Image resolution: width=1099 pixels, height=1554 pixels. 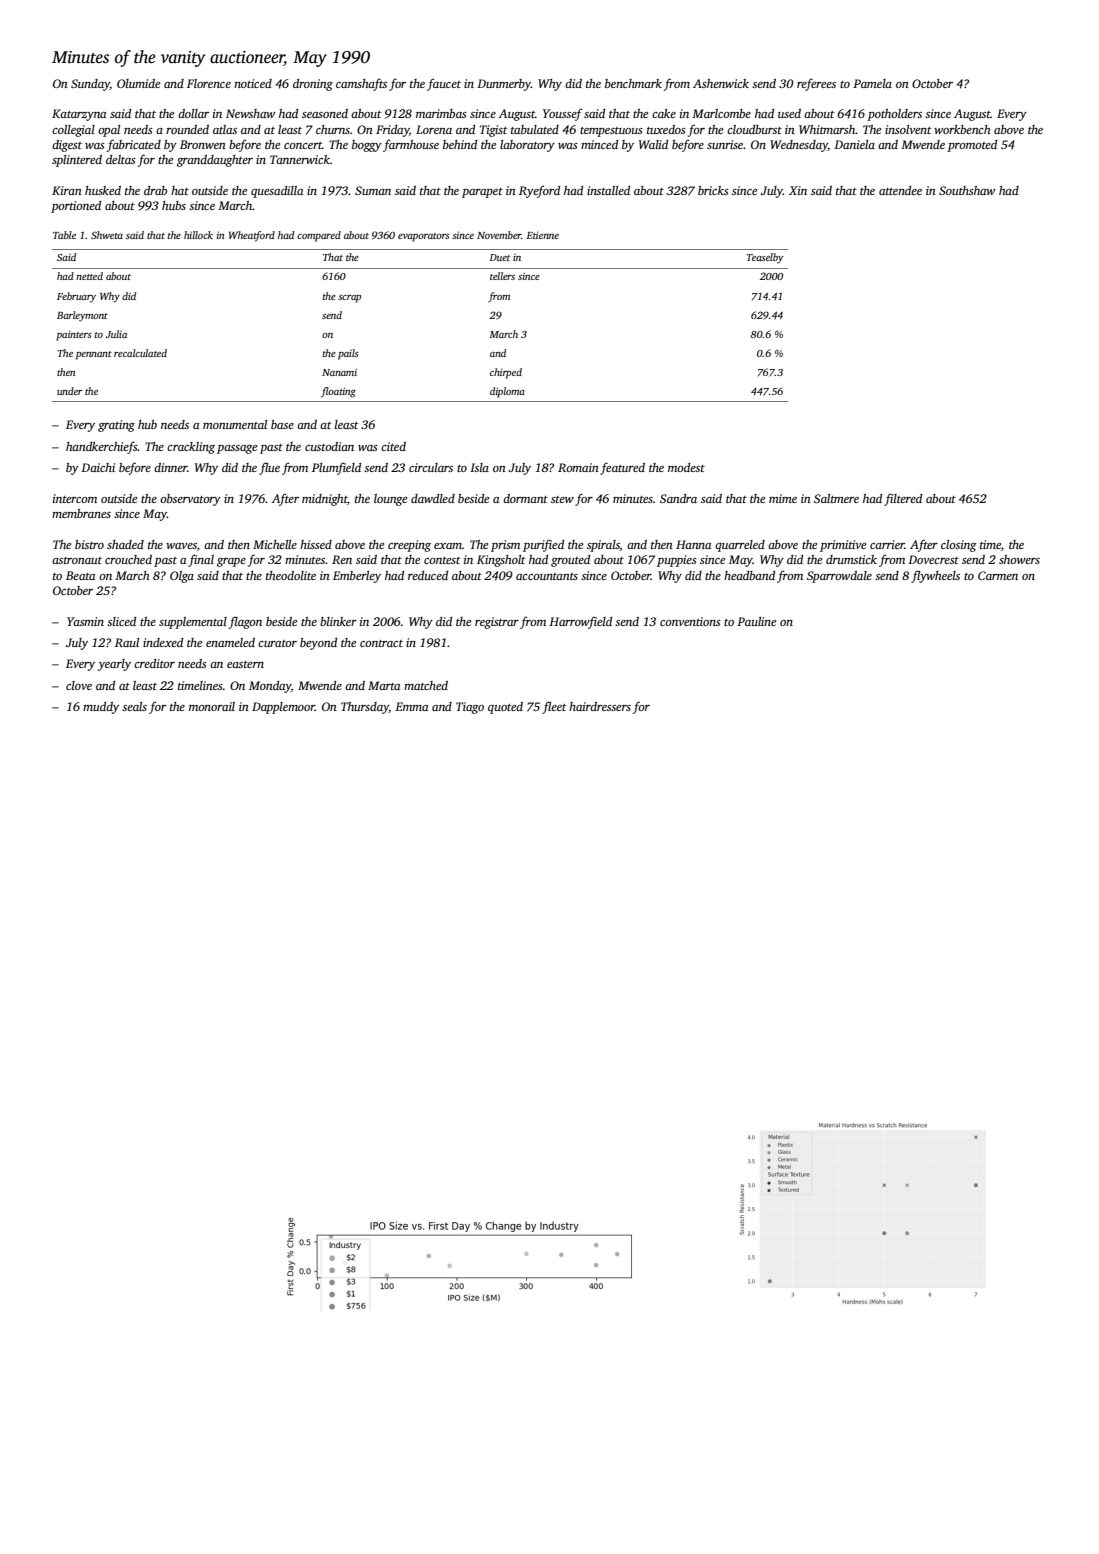 I want to click on filtered, so click(x=903, y=499).
